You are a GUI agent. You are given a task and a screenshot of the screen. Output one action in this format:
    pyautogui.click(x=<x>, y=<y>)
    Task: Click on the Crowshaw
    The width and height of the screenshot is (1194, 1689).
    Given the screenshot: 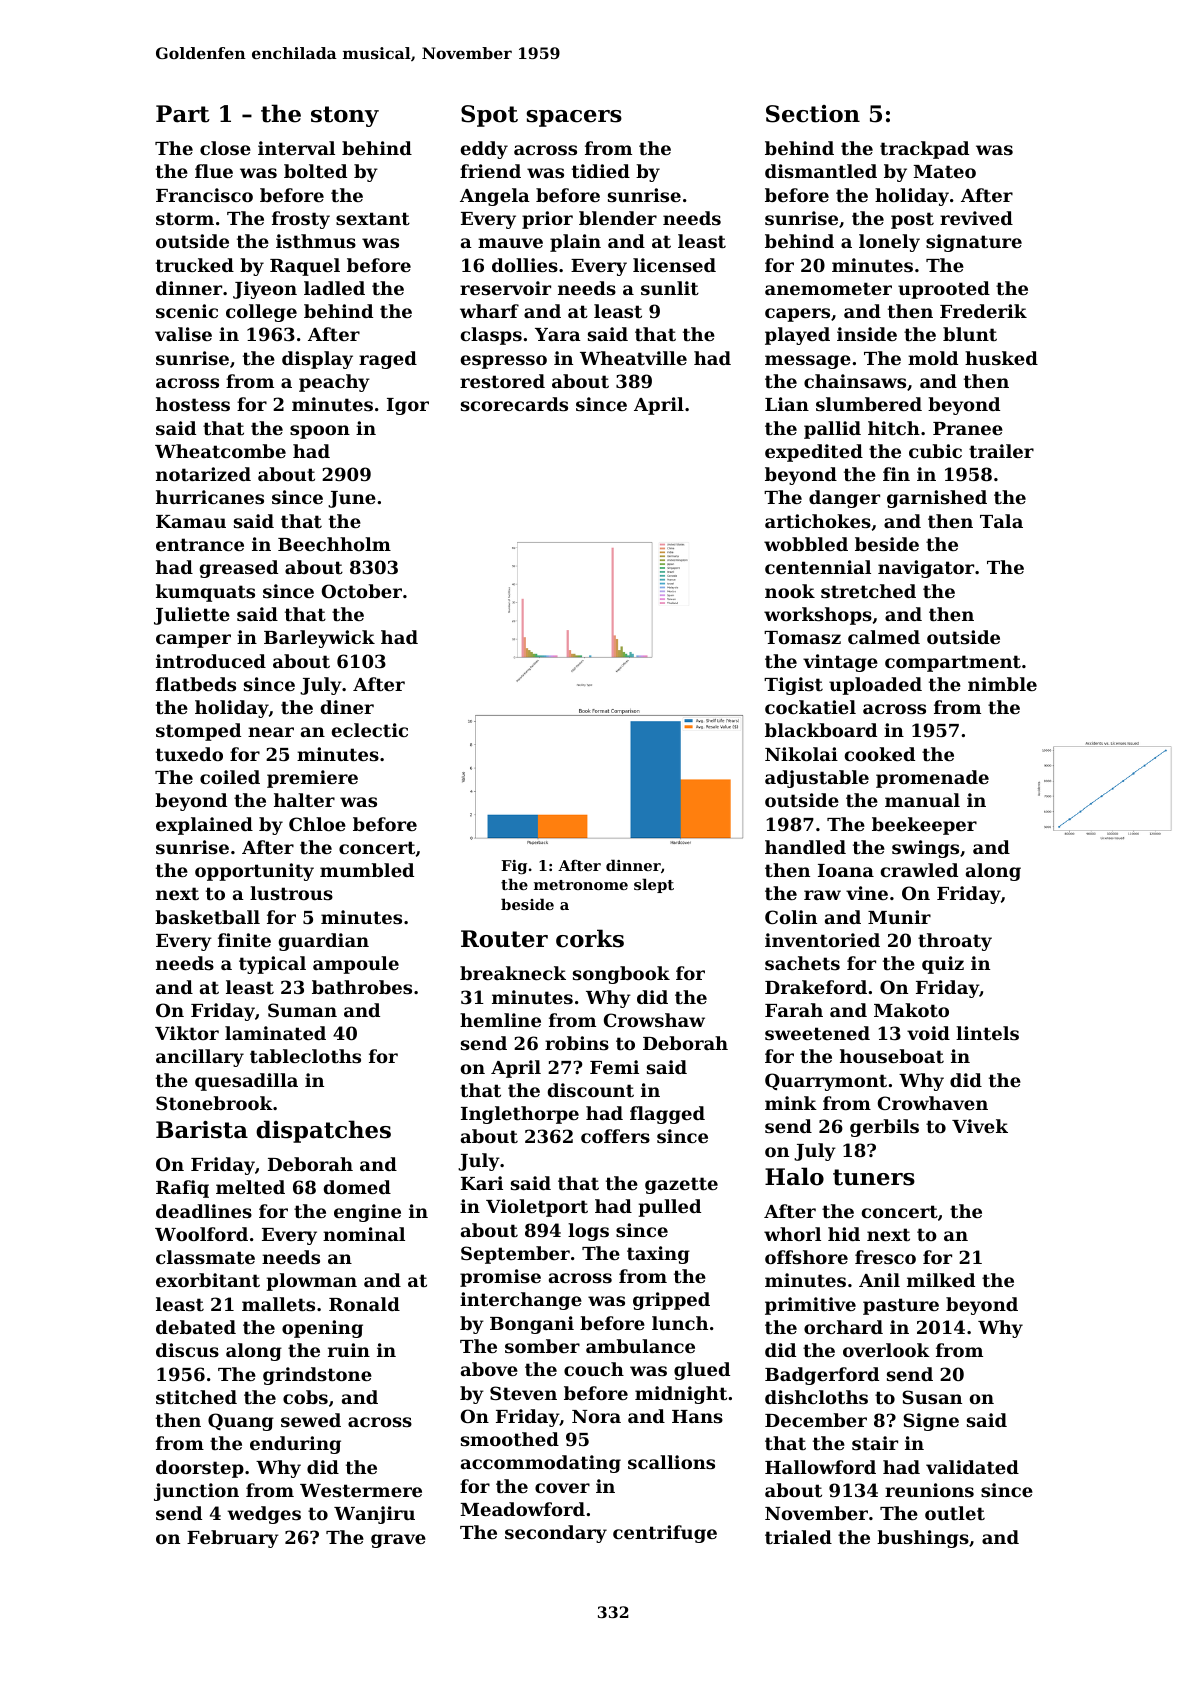 What is the action you would take?
    pyautogui.click(x=654, y=1020)
